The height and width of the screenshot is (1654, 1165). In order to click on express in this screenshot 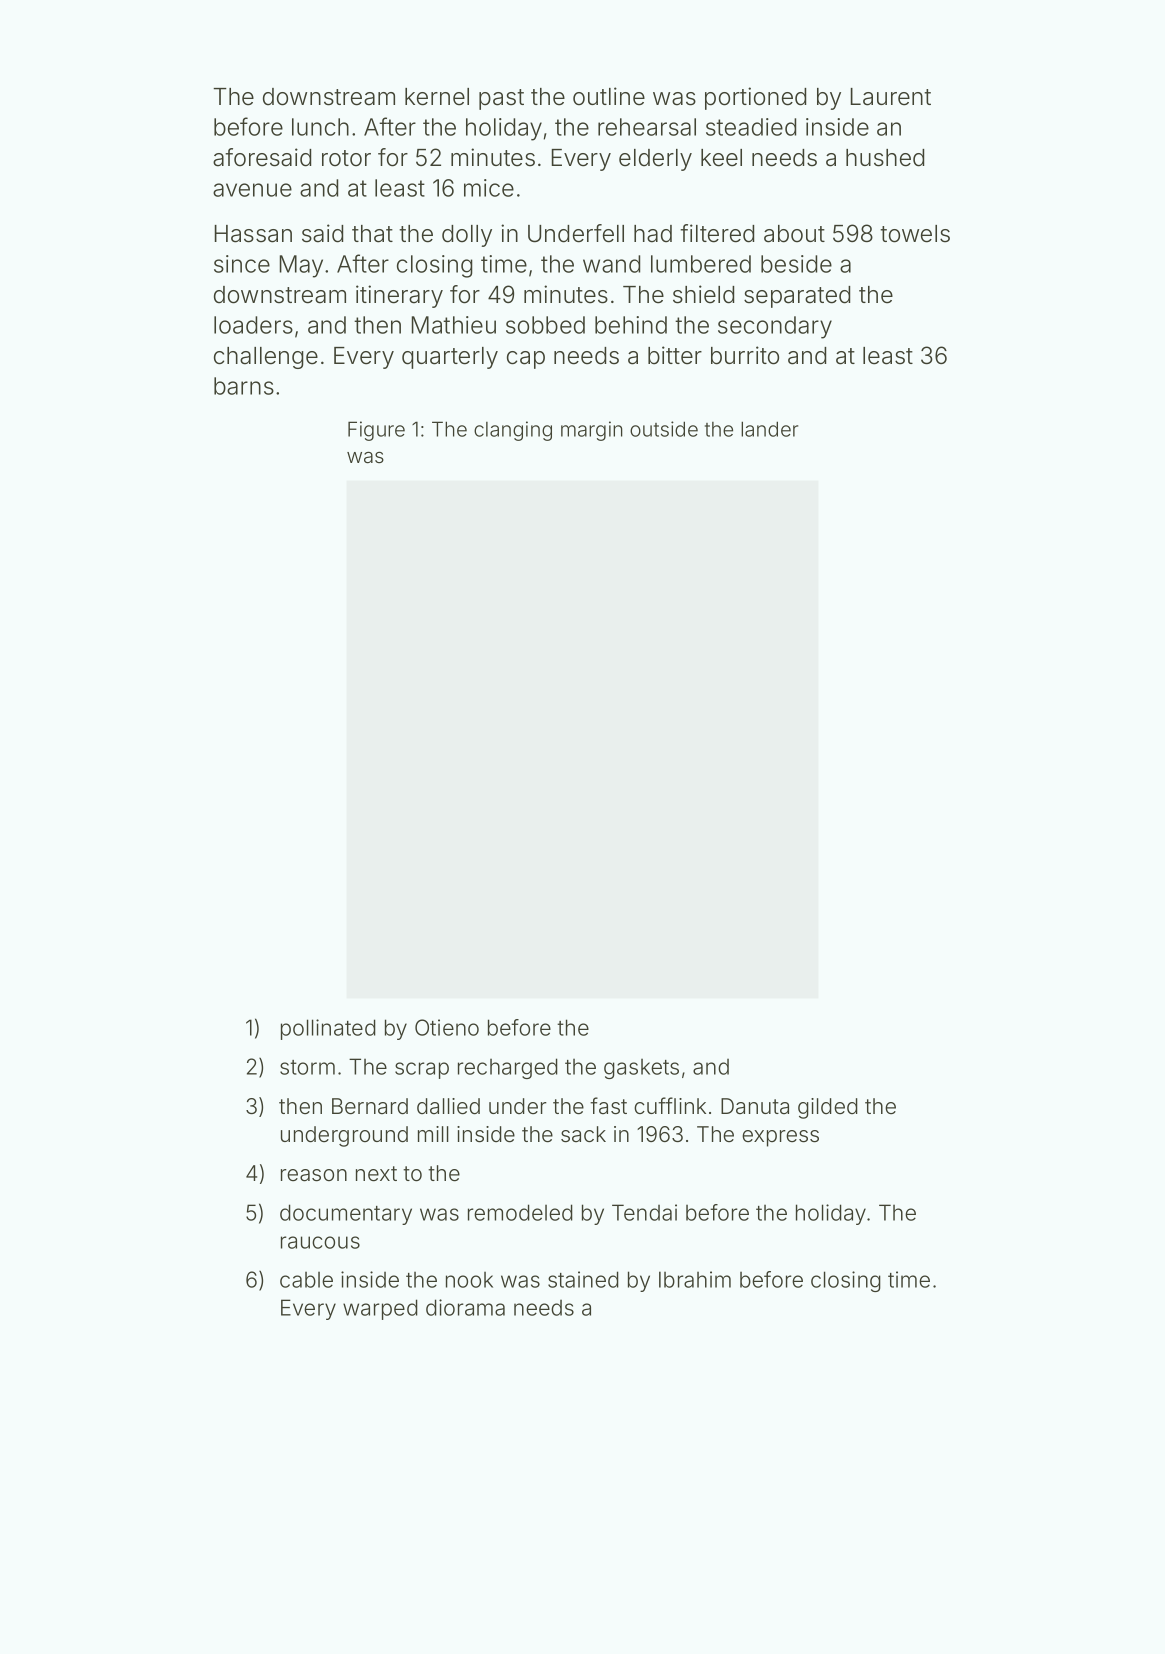, I will do `click(780, 1138)`.
